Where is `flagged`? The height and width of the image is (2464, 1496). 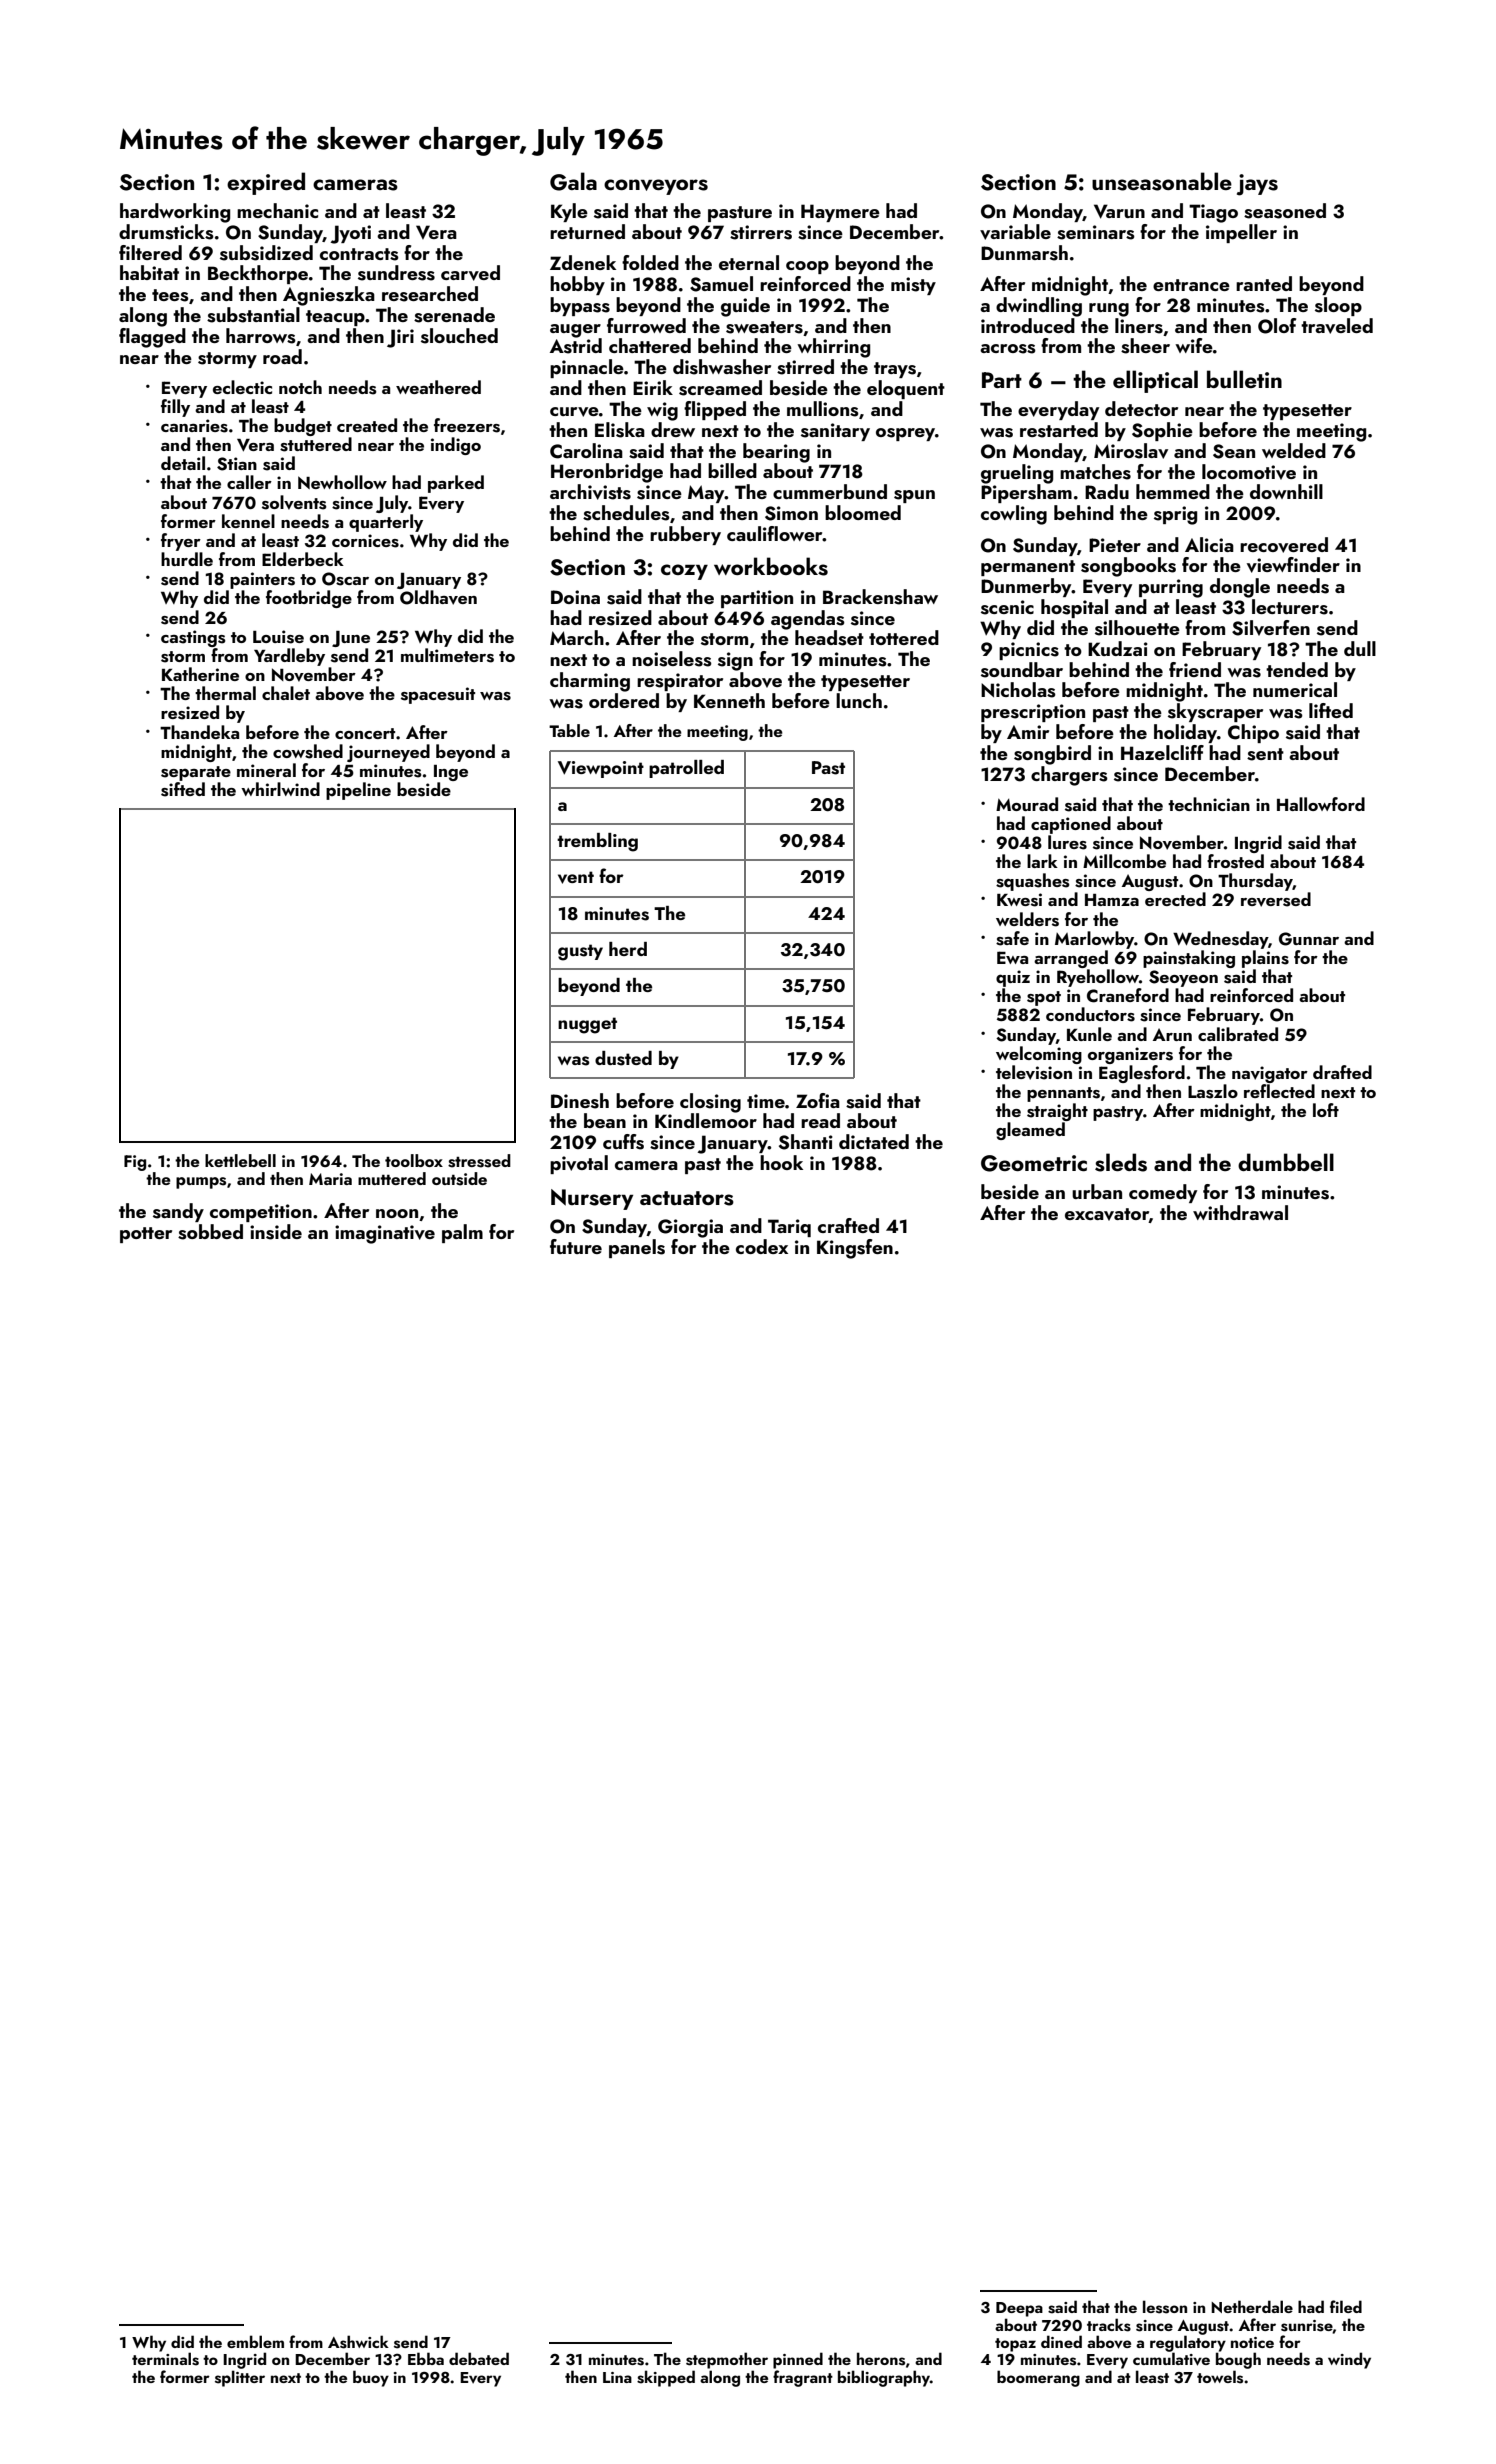
flagged is located at coordinates (152, 338).
